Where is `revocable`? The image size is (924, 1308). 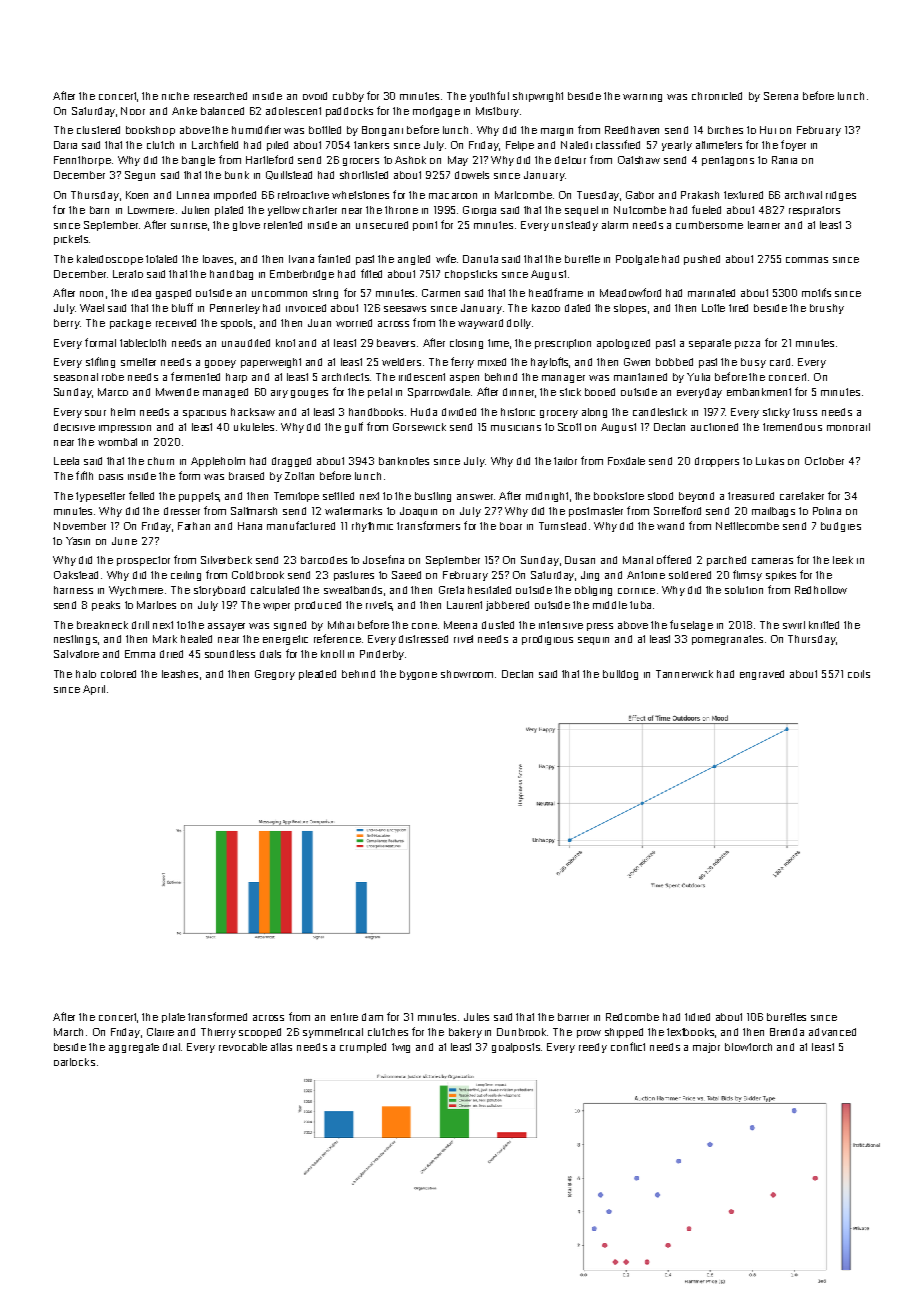
revocable is located at coordinates (243, 1047).
